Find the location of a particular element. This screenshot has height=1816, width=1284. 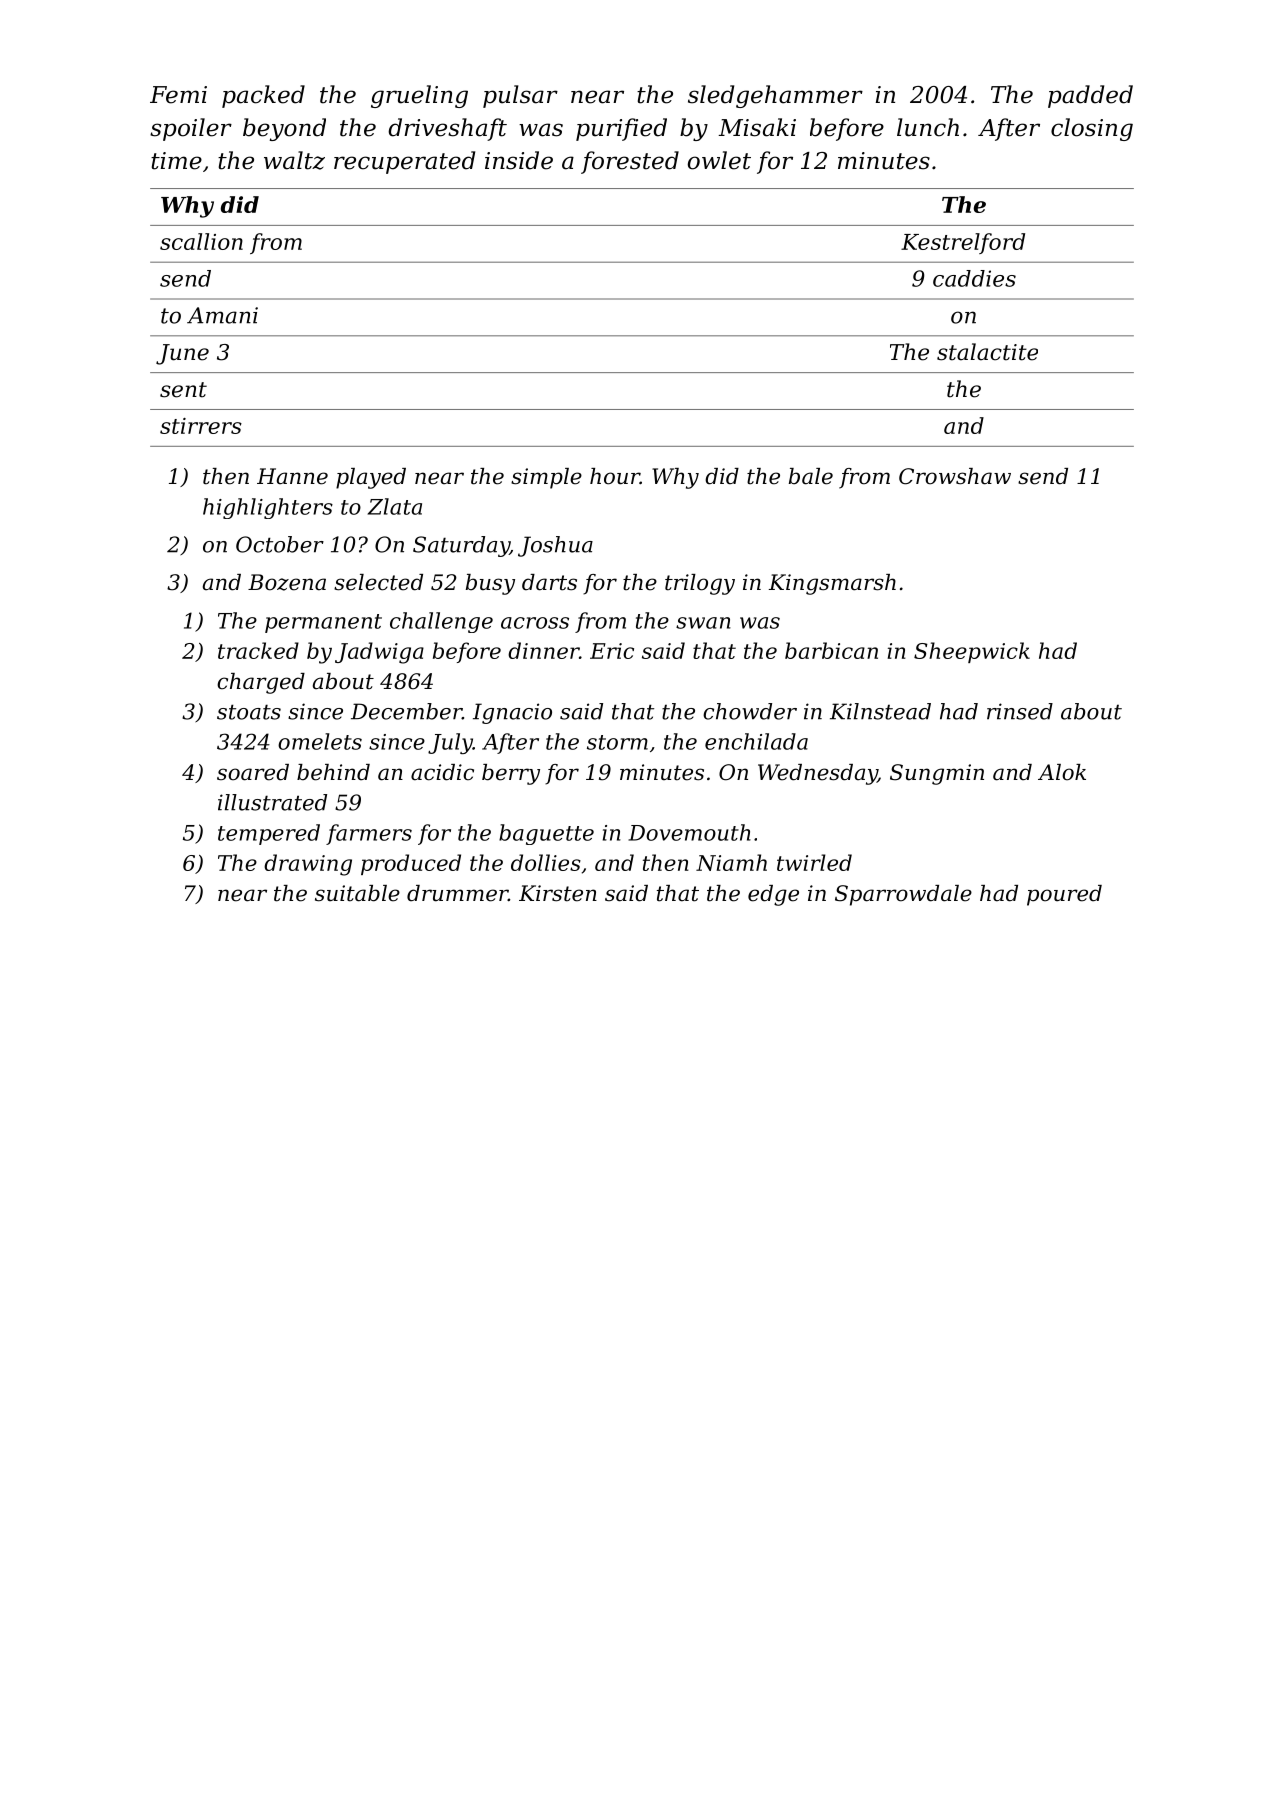

recuperated is located at coordinates (404, 162).
